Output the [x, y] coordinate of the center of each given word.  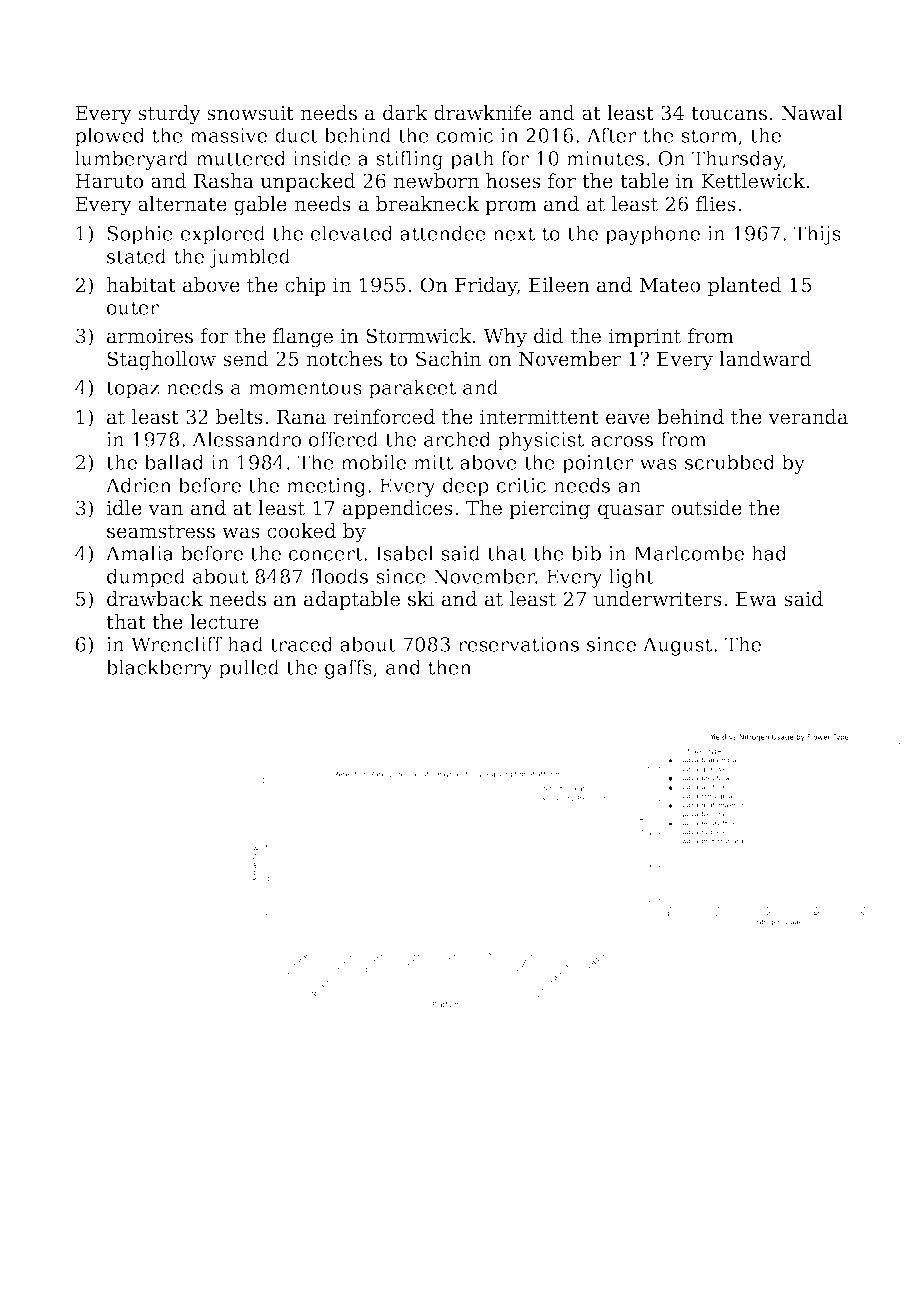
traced [301, 644]
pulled [249, 669]
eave [628, 419]
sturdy [169, 115]
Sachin [448, 359]
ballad [174, 462]
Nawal [812, 113]
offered [344, 439]
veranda [808, 417]
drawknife [483, 113]
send [246, 359]
